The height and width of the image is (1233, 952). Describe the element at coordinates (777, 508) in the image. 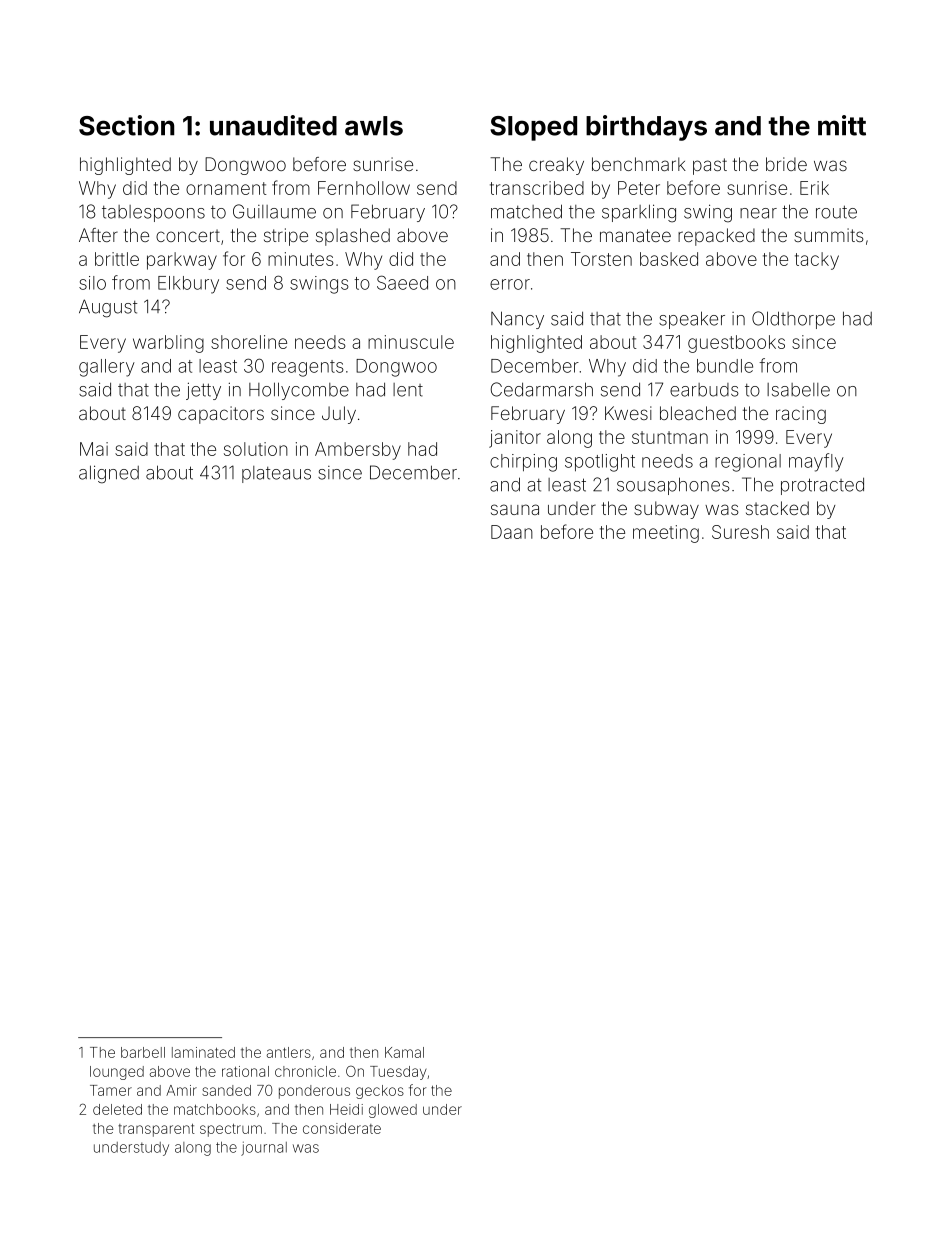

I see `stacked` at that location.
